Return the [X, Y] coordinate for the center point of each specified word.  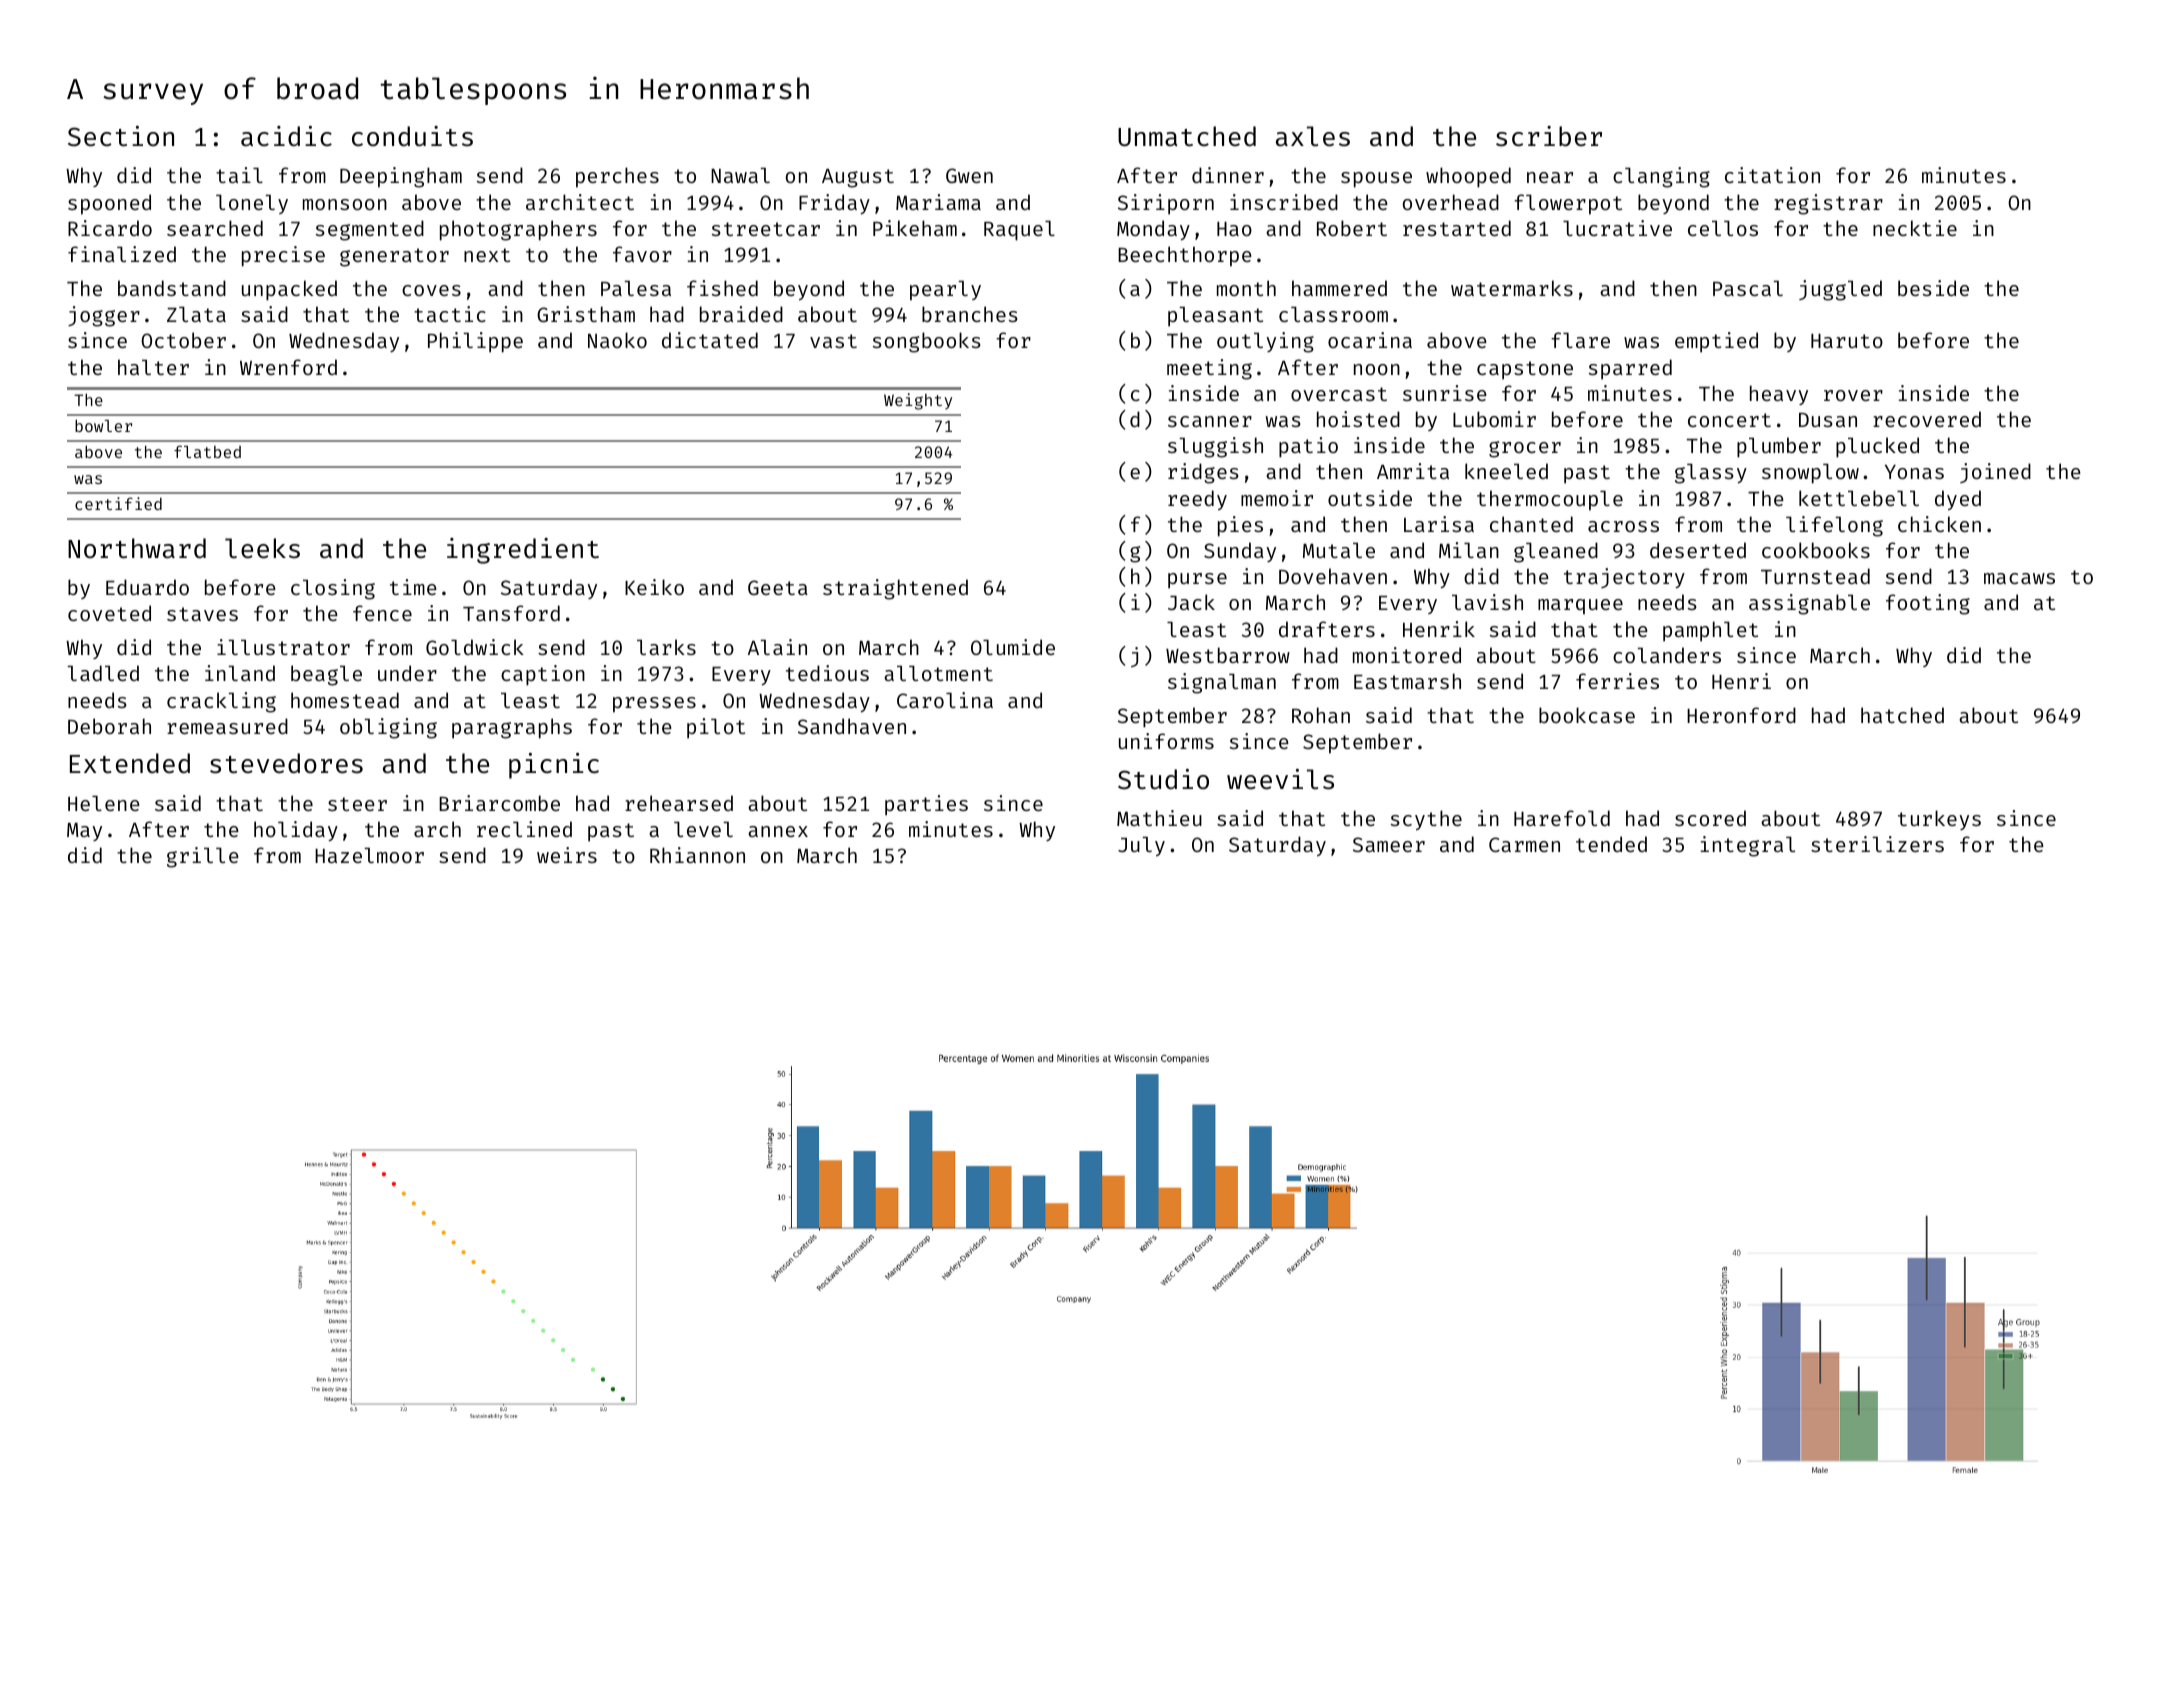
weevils [1280, 779]
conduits [412, 136]
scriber [1549, 136]
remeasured [227, 726]
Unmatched [1187, 136]
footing [1928, 604]
